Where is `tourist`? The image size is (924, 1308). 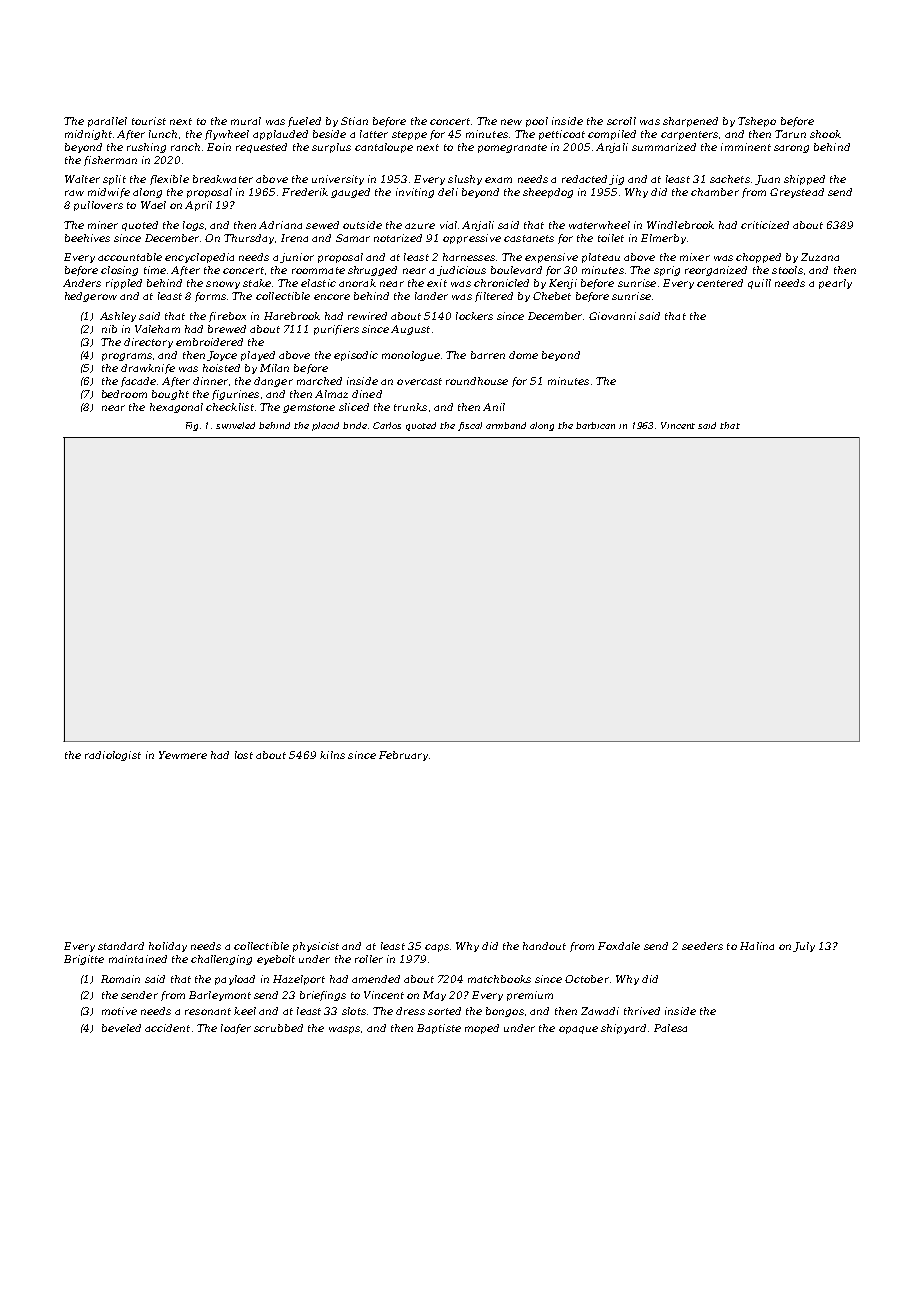 tourist is located at coordinates (149, 121).
